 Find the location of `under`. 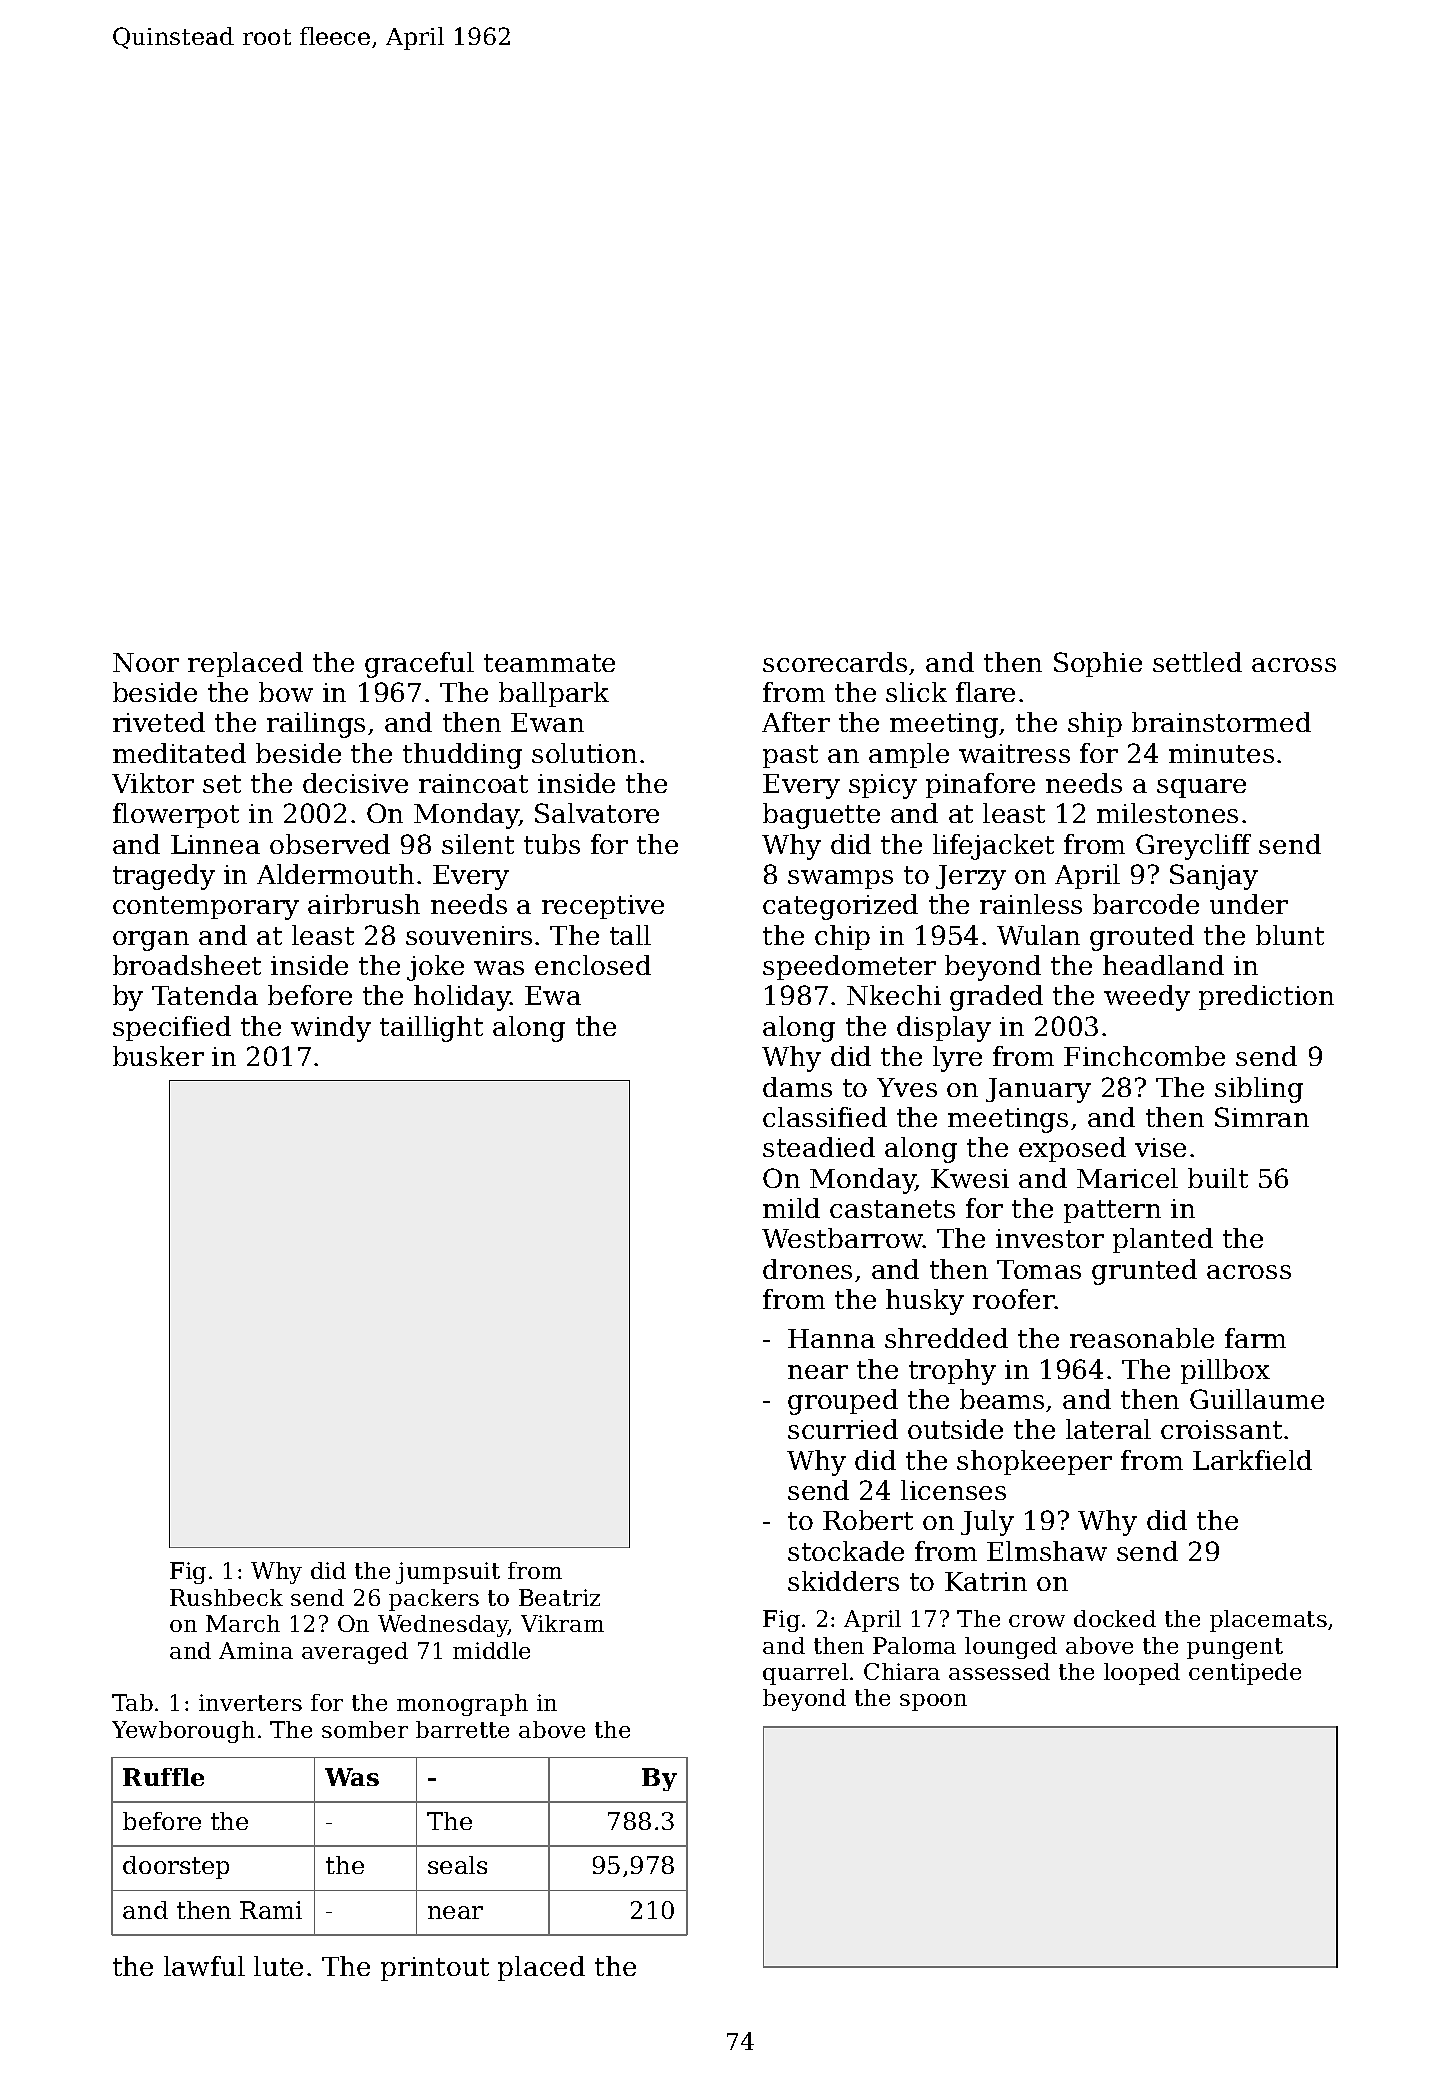

under is located at coordinates (1249, 904).
